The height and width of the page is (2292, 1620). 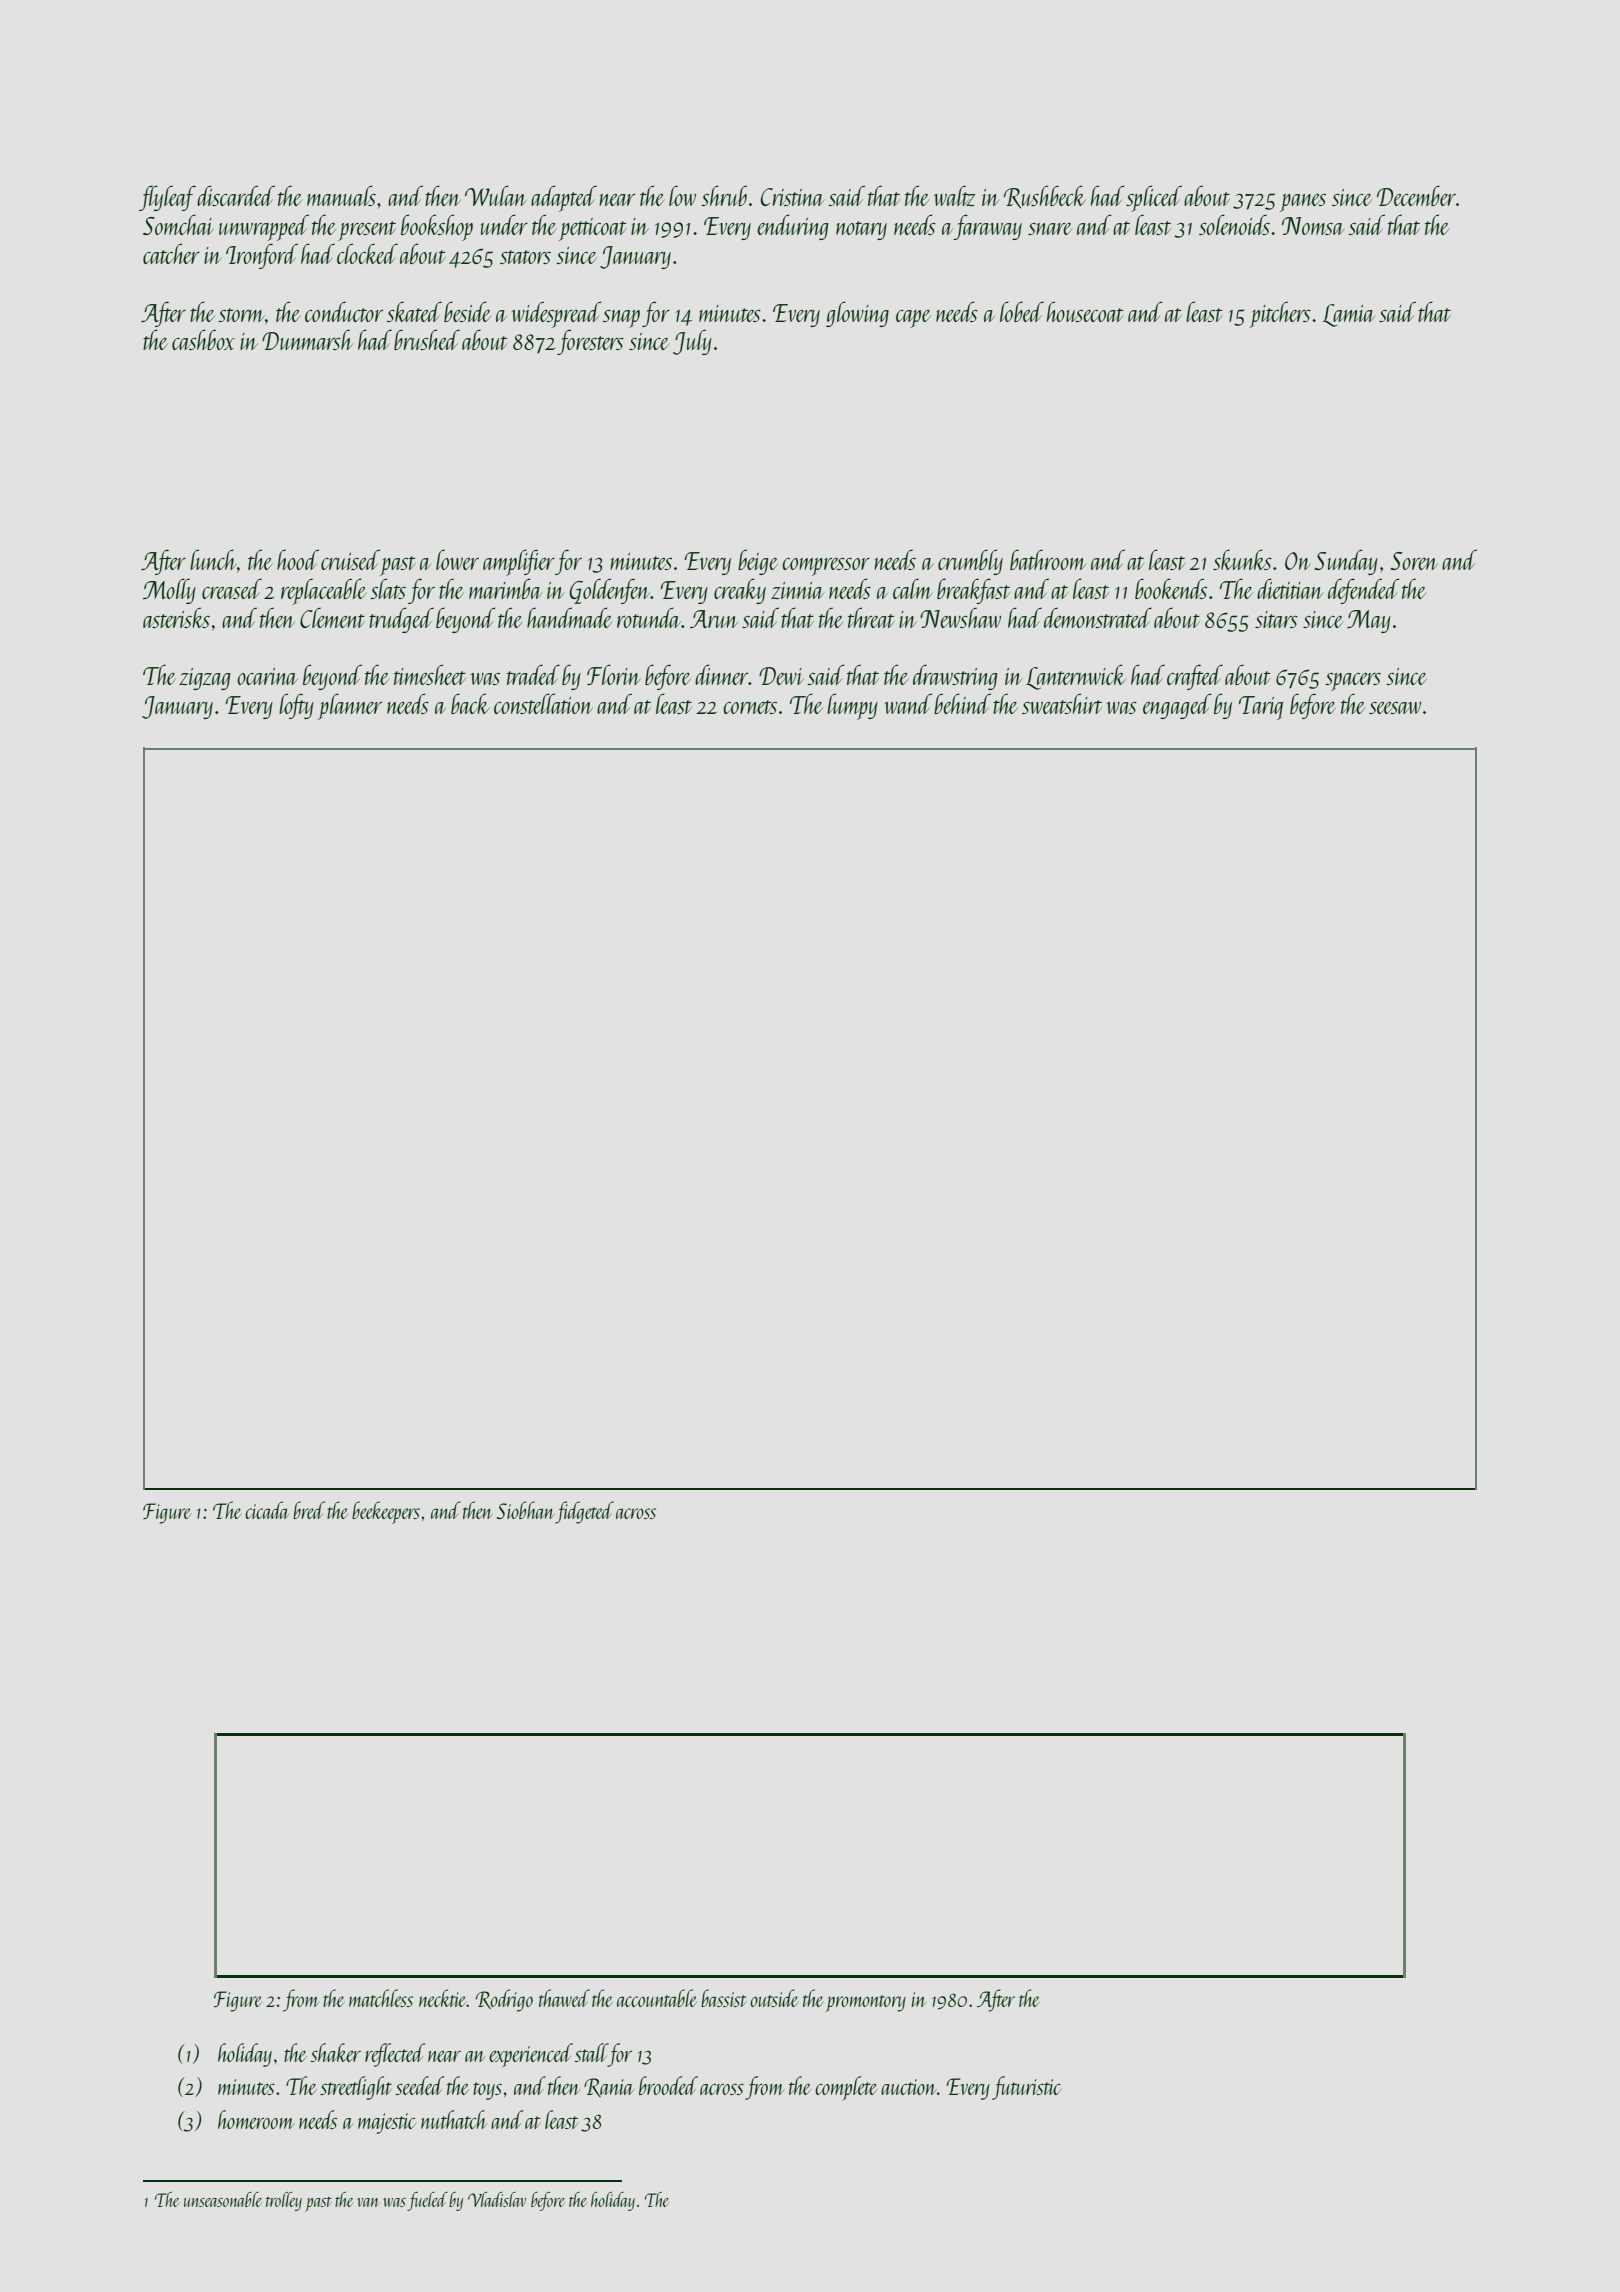 What do you see at coordinates (584, 1512) in the page?
I see `fidgeted` at bounding box center [584, 1512].
